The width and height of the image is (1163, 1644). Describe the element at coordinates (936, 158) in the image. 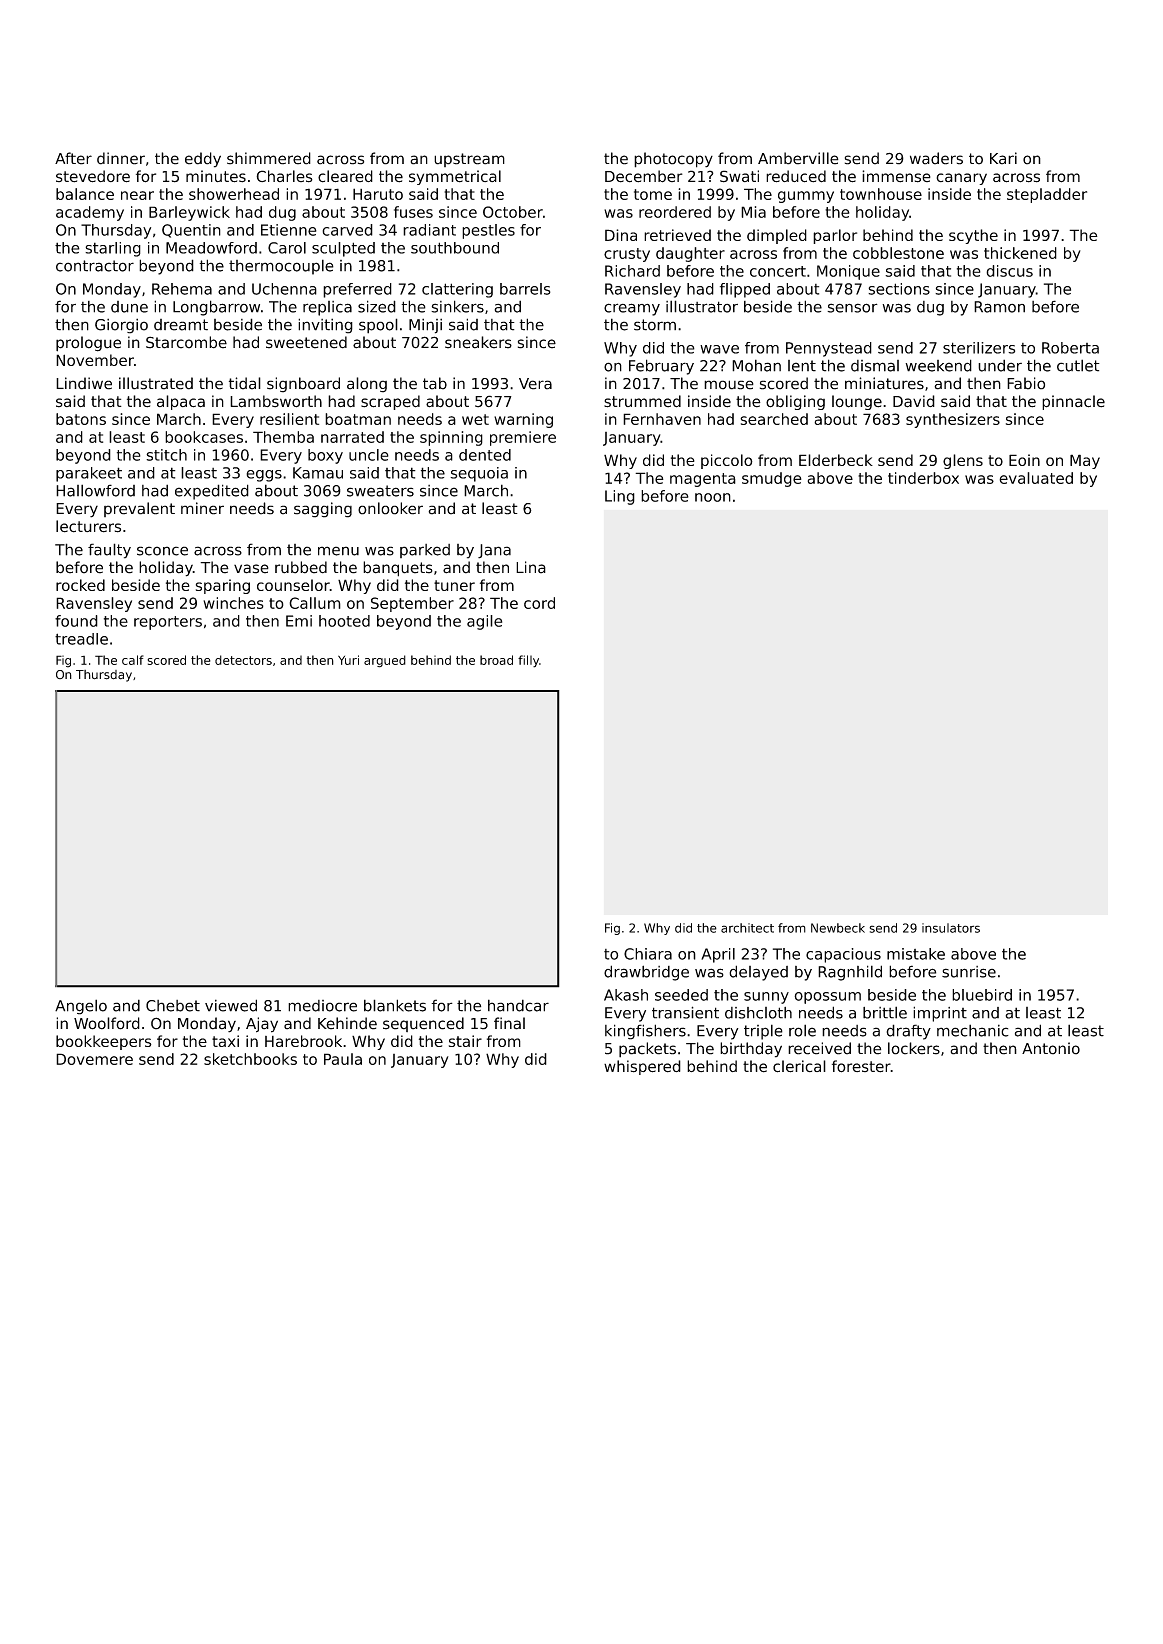

I see `waders` at that location.
